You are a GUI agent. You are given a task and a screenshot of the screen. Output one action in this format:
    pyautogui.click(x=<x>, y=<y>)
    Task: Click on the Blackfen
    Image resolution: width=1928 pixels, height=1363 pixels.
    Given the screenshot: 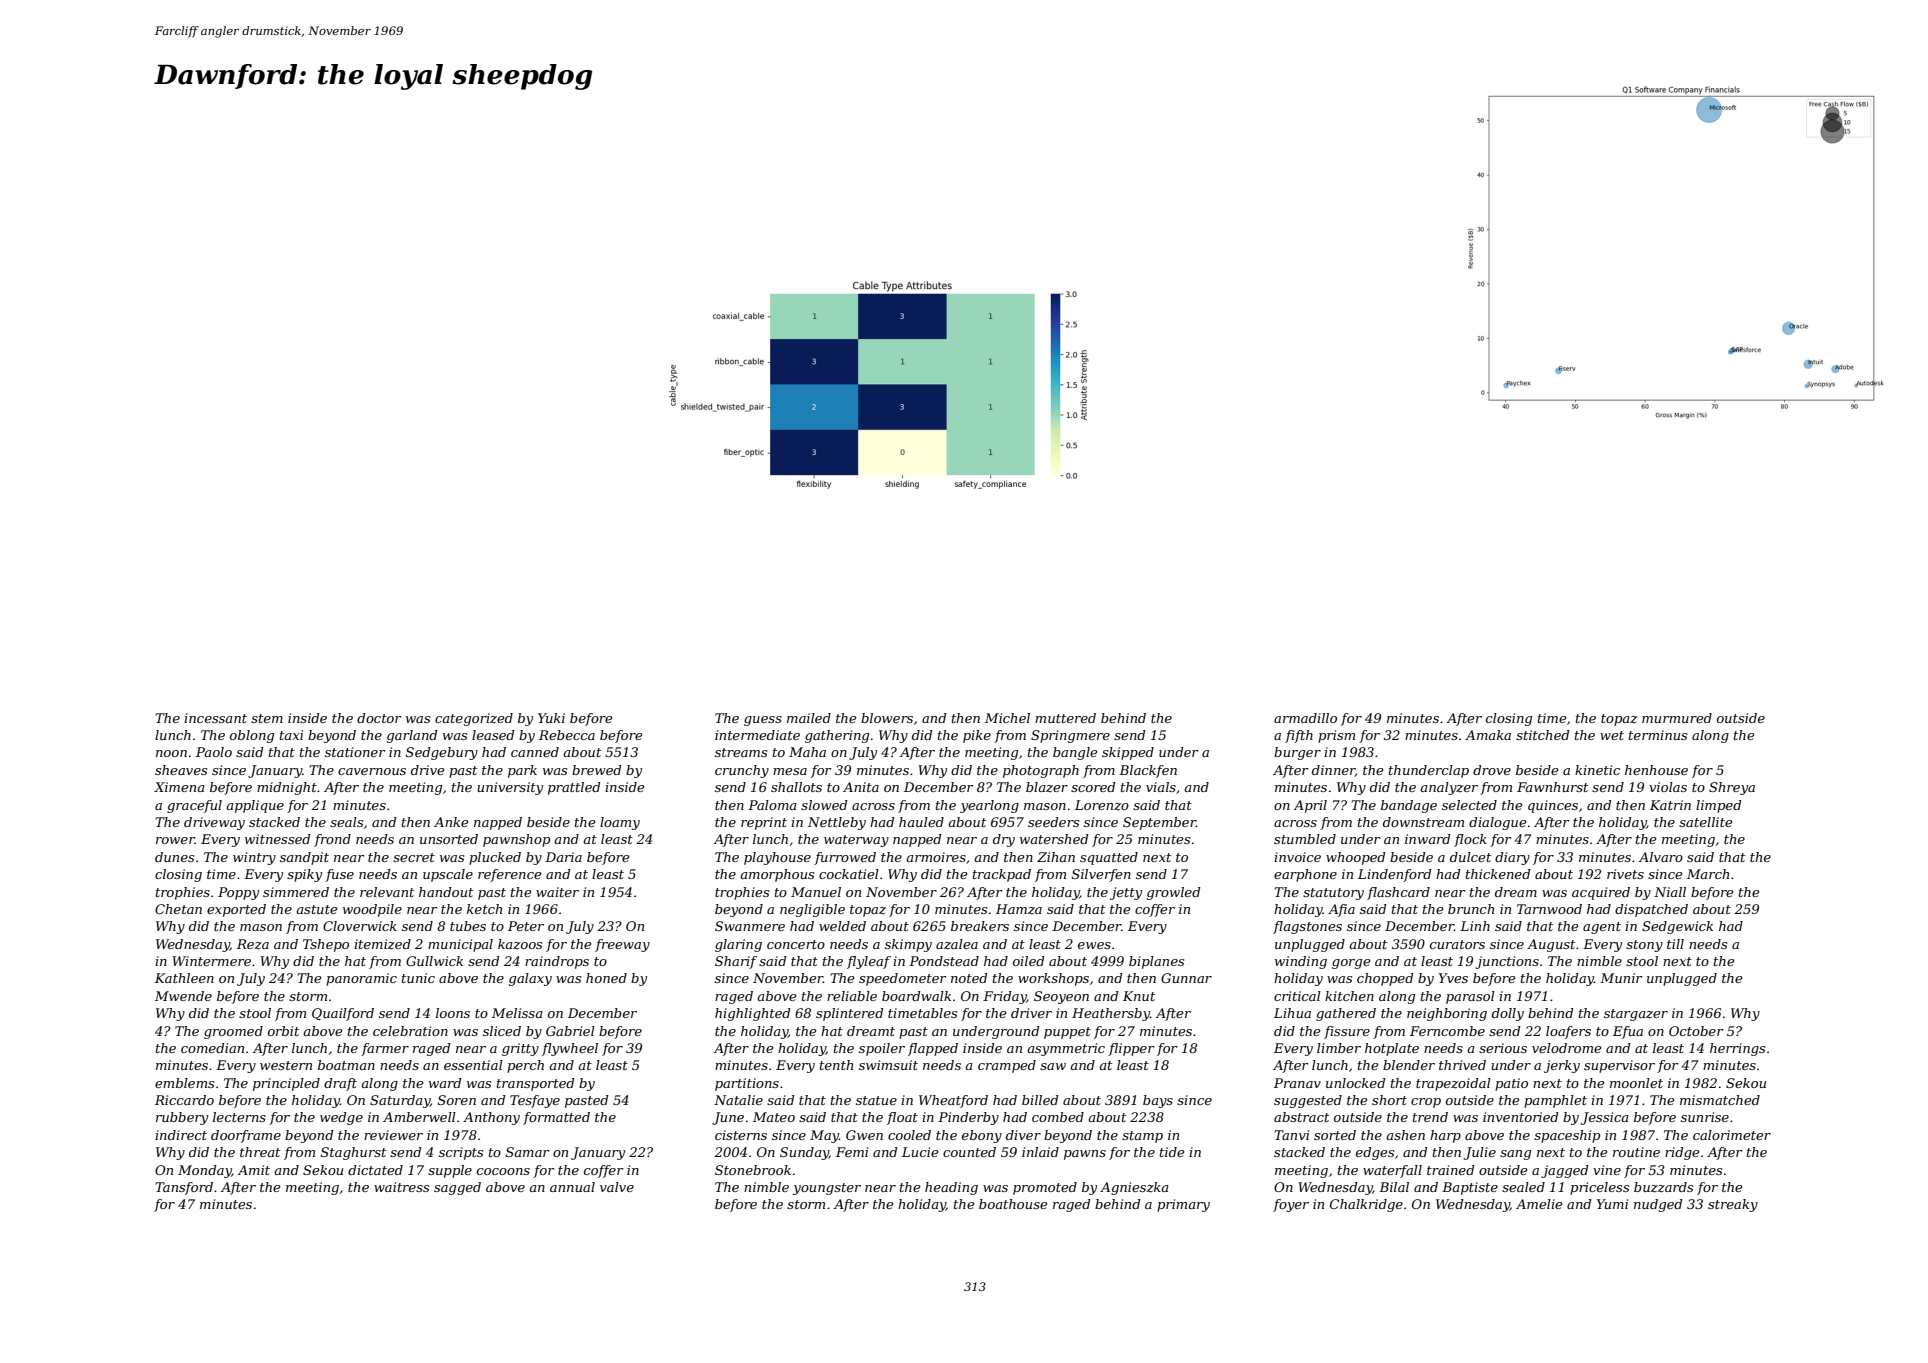 What is the action you would take?
    pyautogui.click(x=1148, y=771)
